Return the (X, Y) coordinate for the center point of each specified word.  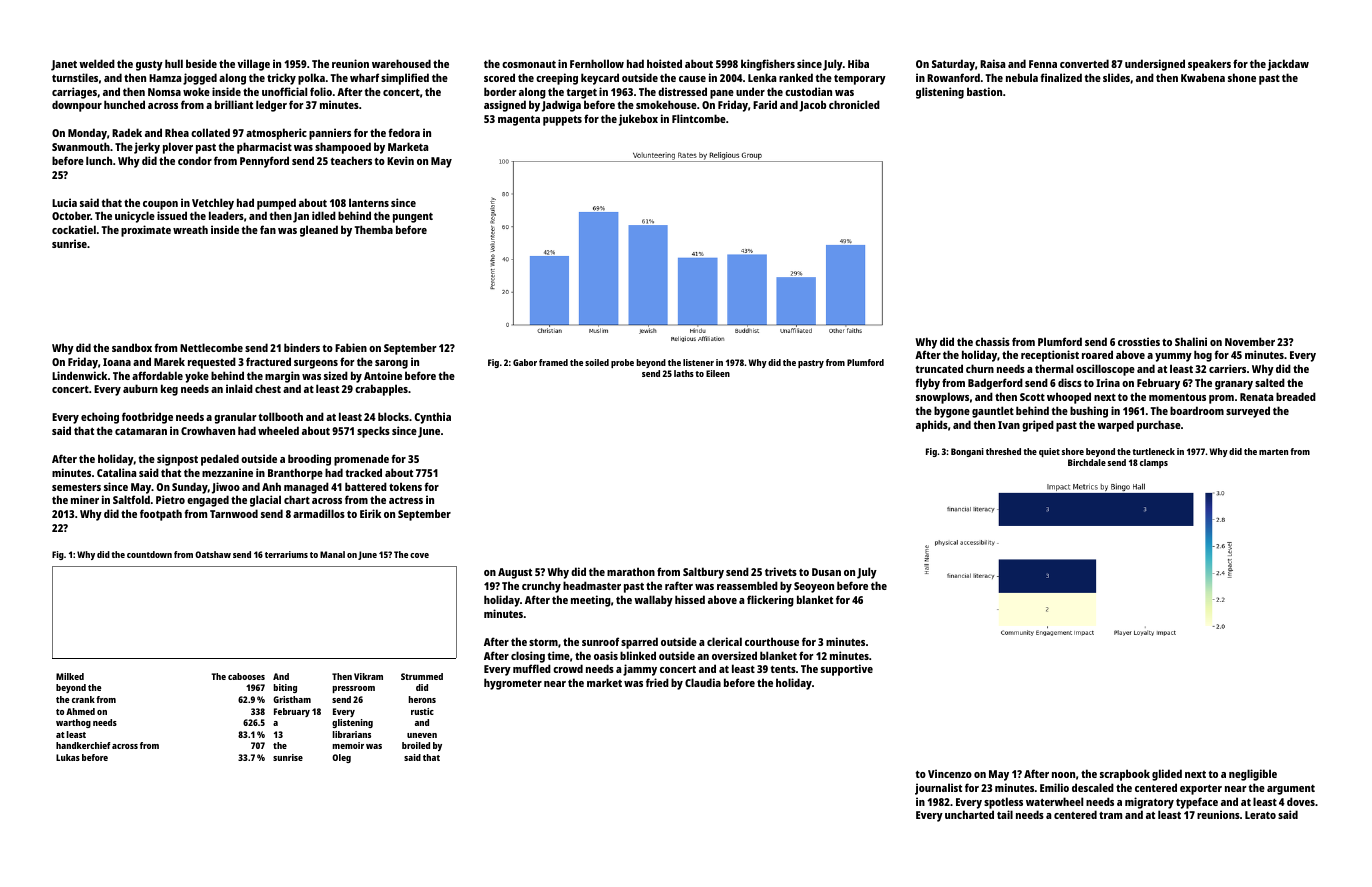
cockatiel (74, 229)
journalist (938, 789)
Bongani (967, 452)
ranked (796, 77)
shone (1242, 77)
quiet (1049, 452)
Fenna (1043, 64)
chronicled (854, 104)
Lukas (68, 757)
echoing (100, 418)
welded (97, 63)
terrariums (286, 554)
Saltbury (703, 573)
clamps (1154, 463)
